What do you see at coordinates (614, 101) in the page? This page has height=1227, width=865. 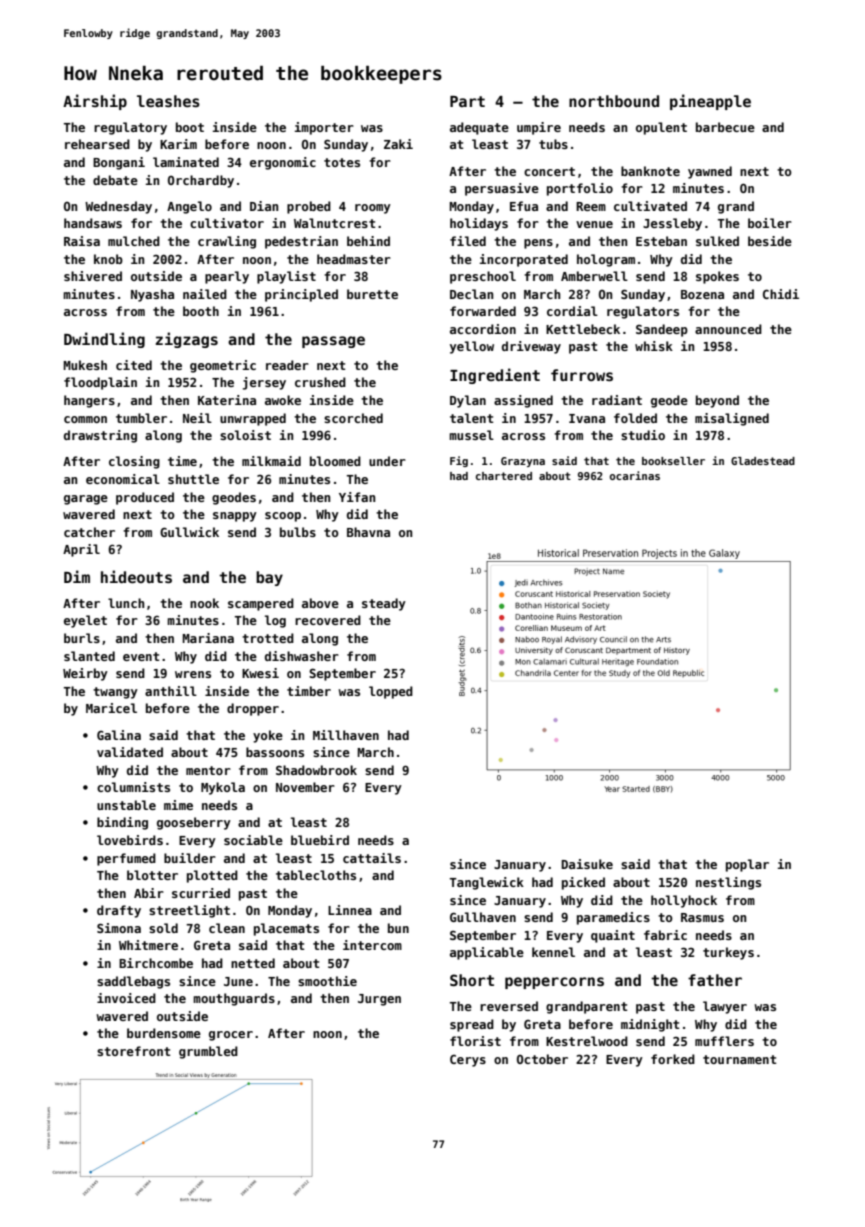 I see `northbound` at bounding box center [614, 101].
